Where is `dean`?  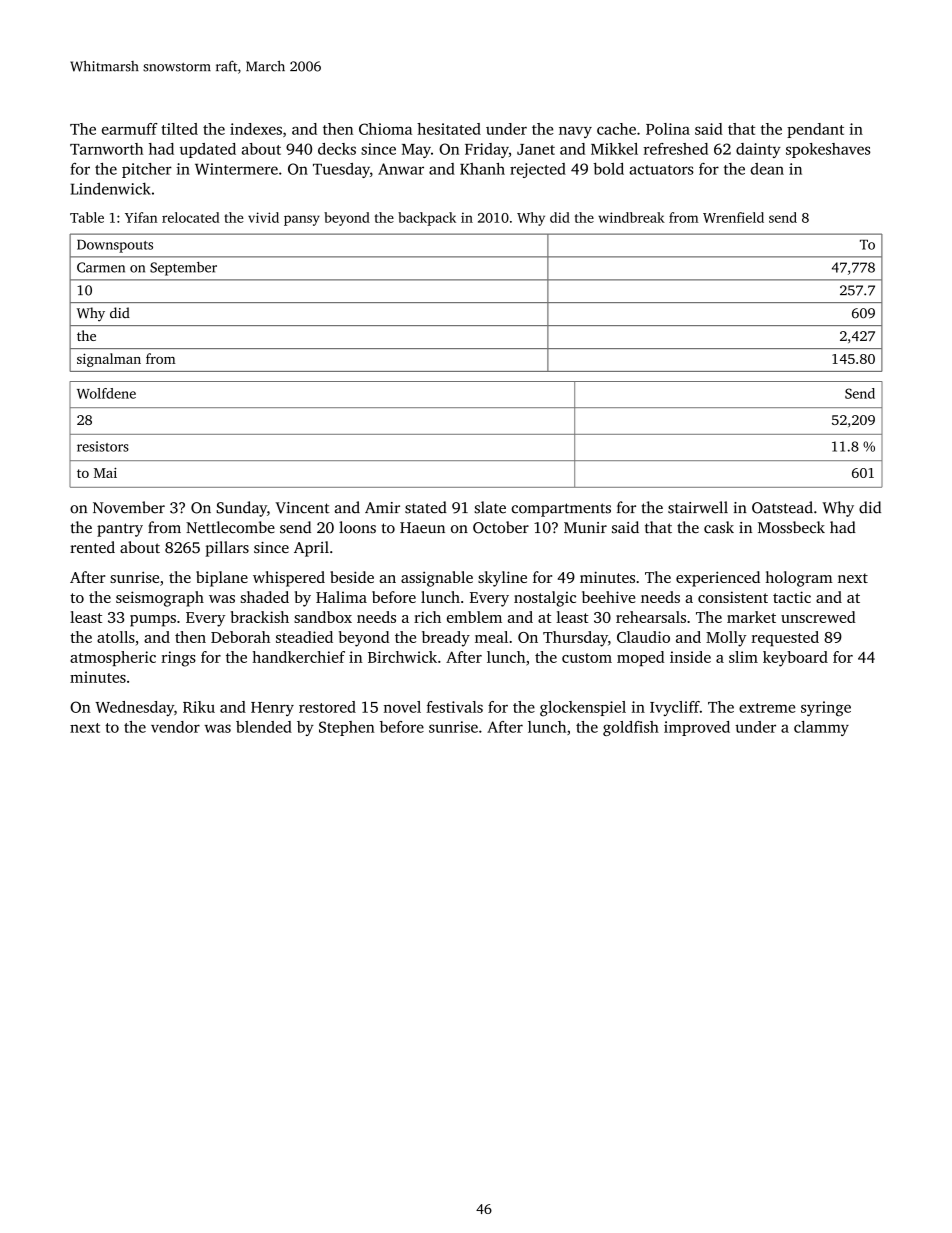
dean is located at coordinates (767, 169).
